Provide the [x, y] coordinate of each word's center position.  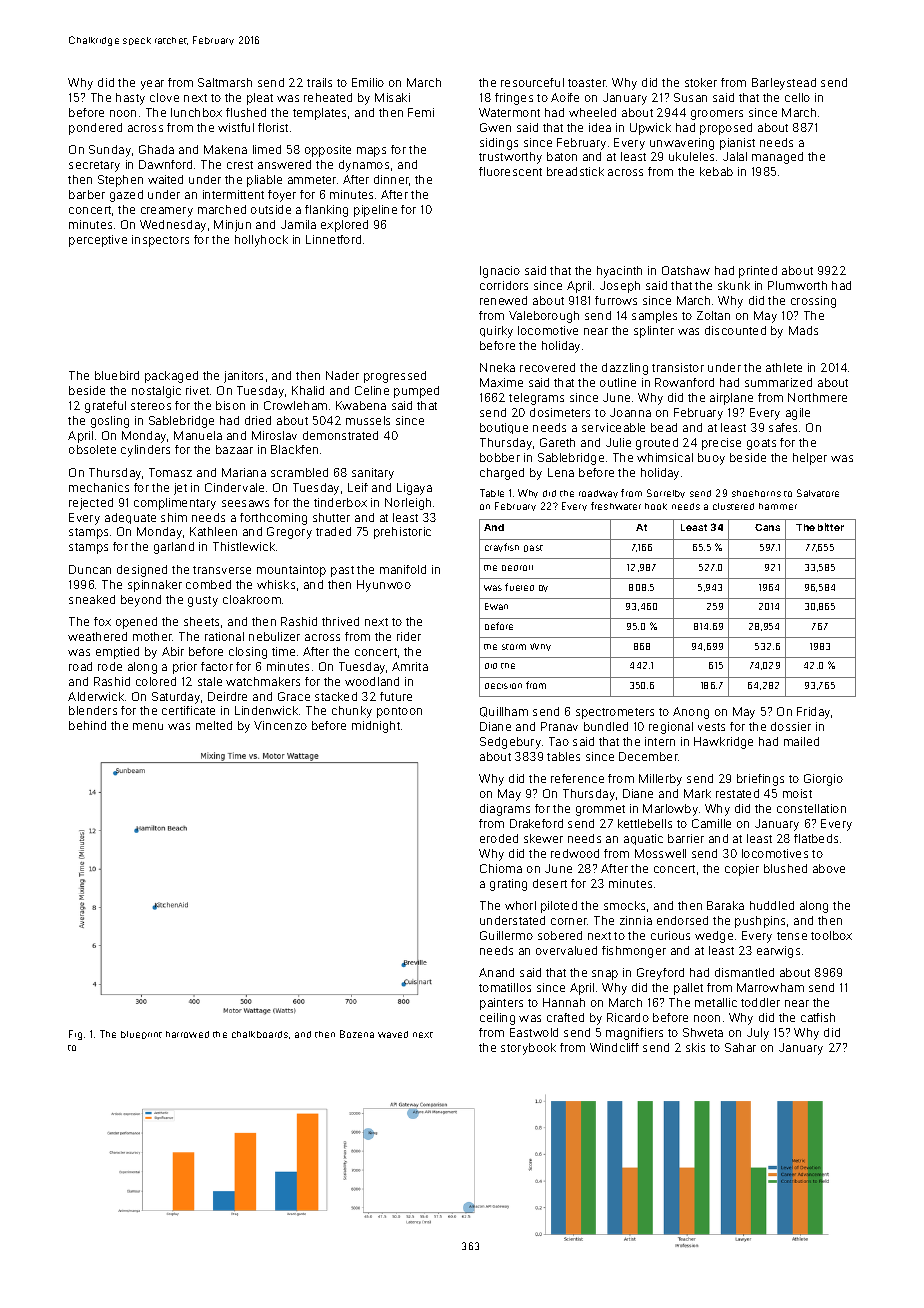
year [152, 85]
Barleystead [784, 84]
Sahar [740, 1047]
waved [393, 1034]
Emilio [368, 82]
